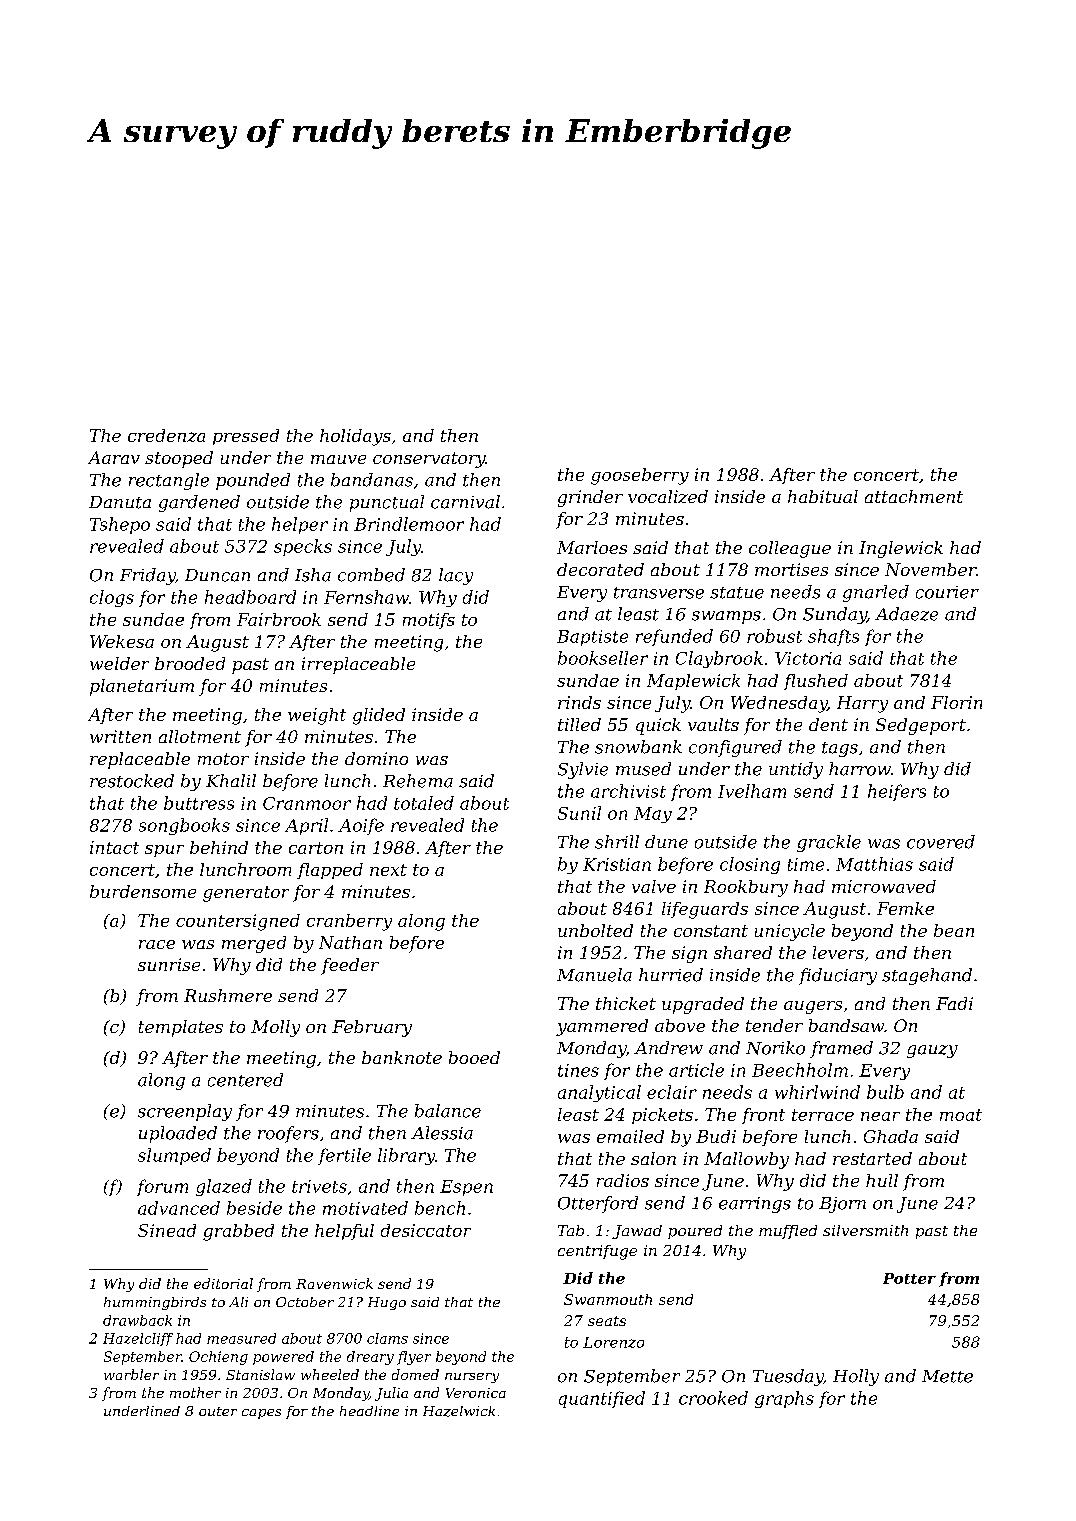 The height and width of the screenshot is (1521, 1076). What do you see at coordinates (195, 1392) in the screenshot?
I see `mother` at bounding box center [195, 1392].
